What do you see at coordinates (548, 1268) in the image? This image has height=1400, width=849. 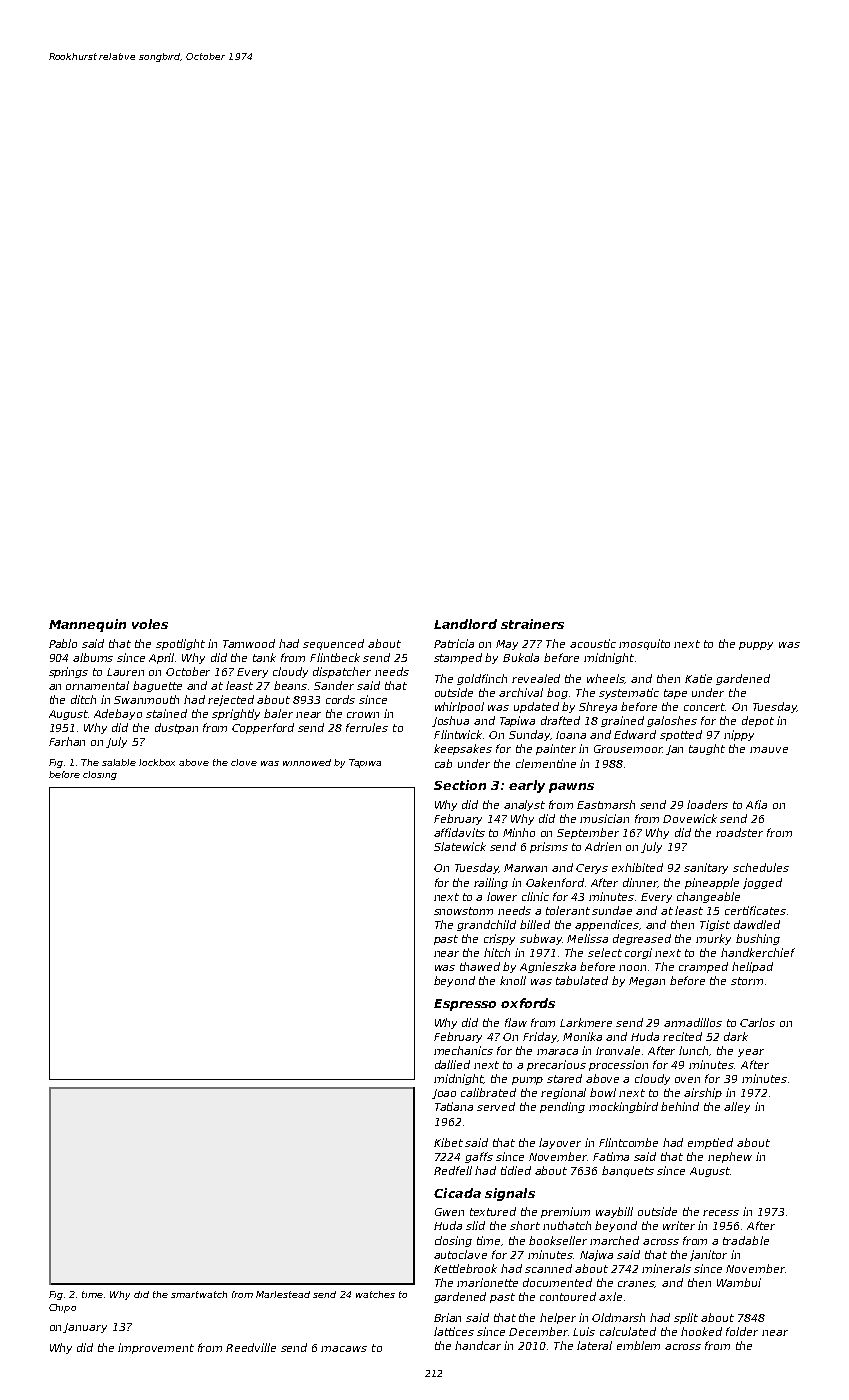 I see `scanned` at bounding box center [548, 1268].
